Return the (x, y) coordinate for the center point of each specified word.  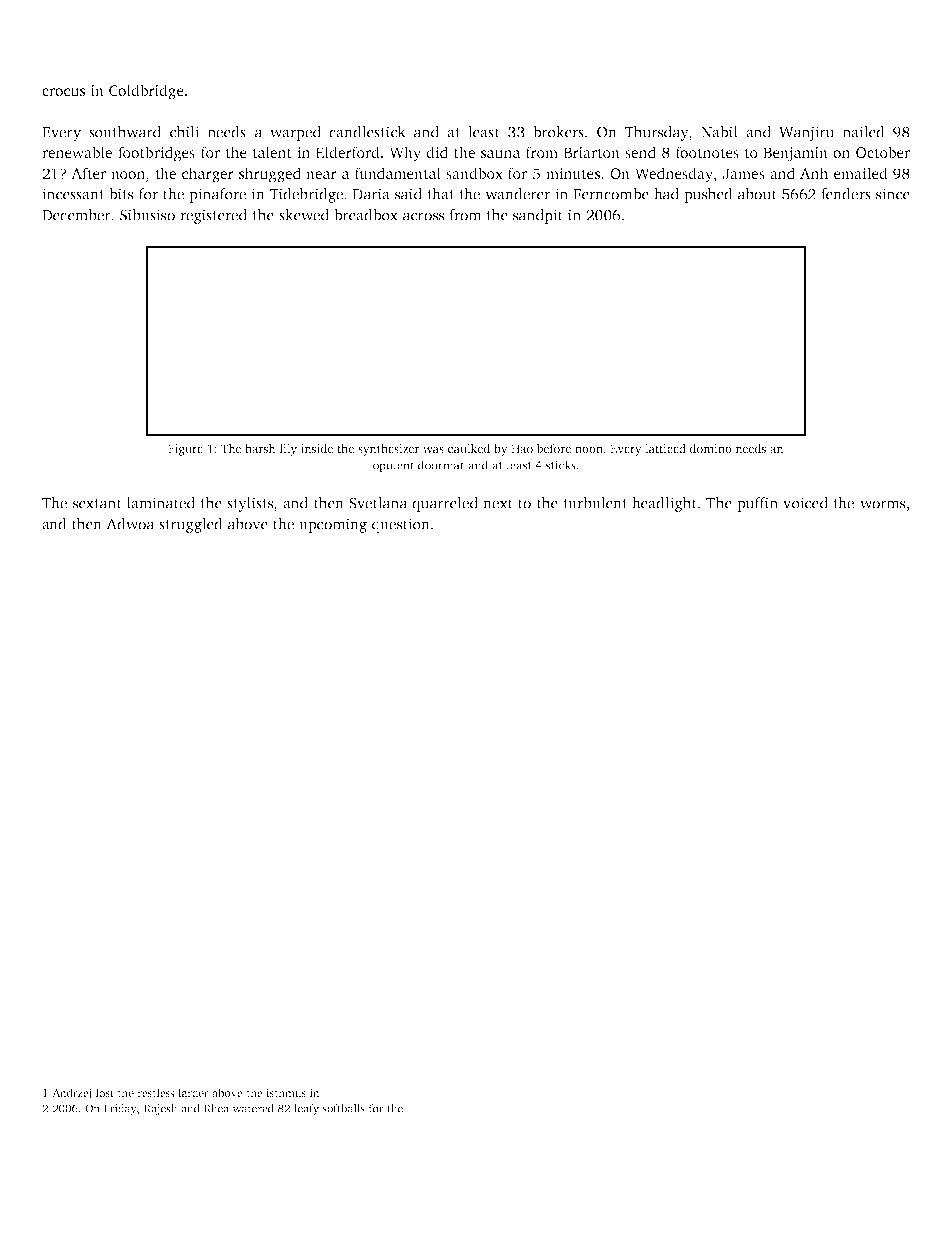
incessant (73, 194)
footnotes (707, 152)
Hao (522, 448)
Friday (120, 1109)
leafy (306, 1109)
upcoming (333, 525)
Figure (185, 450)
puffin (757, 504)
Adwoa (130, 524)
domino (711, 448)
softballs (344, 1108)
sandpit (538, 216)
